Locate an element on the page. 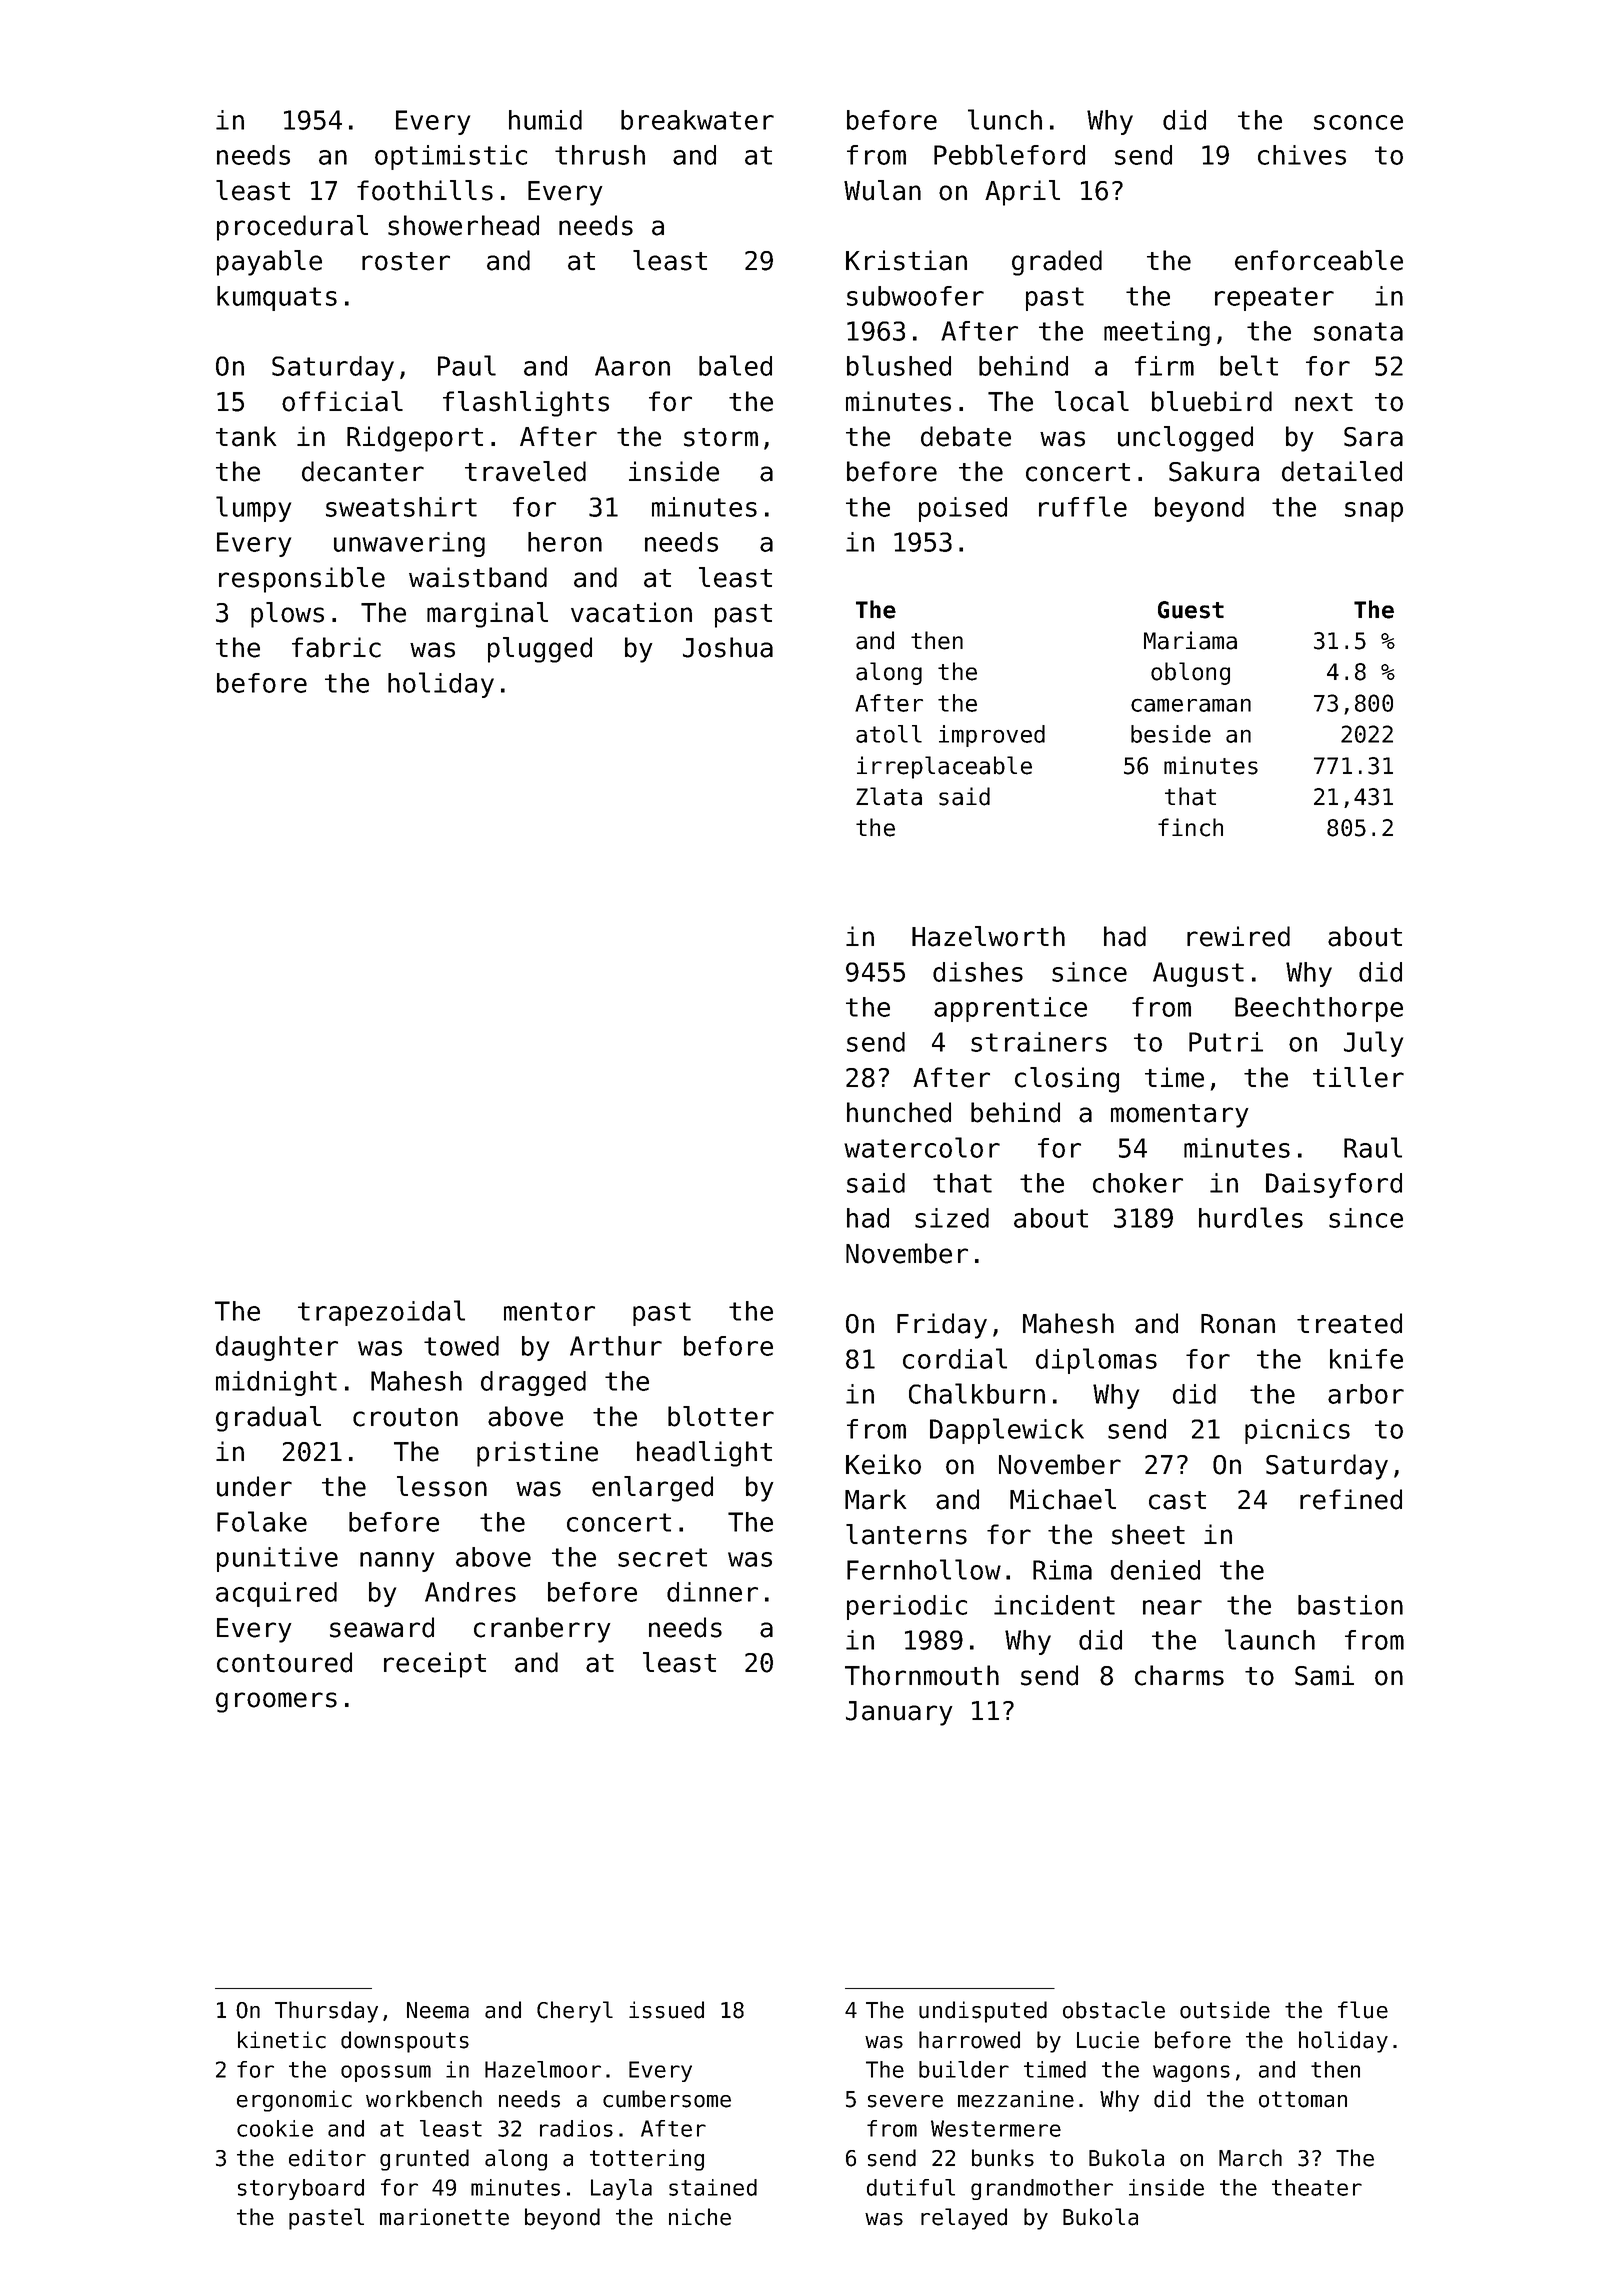 This image has height=2292, width=1620. Neema is located at coordinates (438, 2010).
